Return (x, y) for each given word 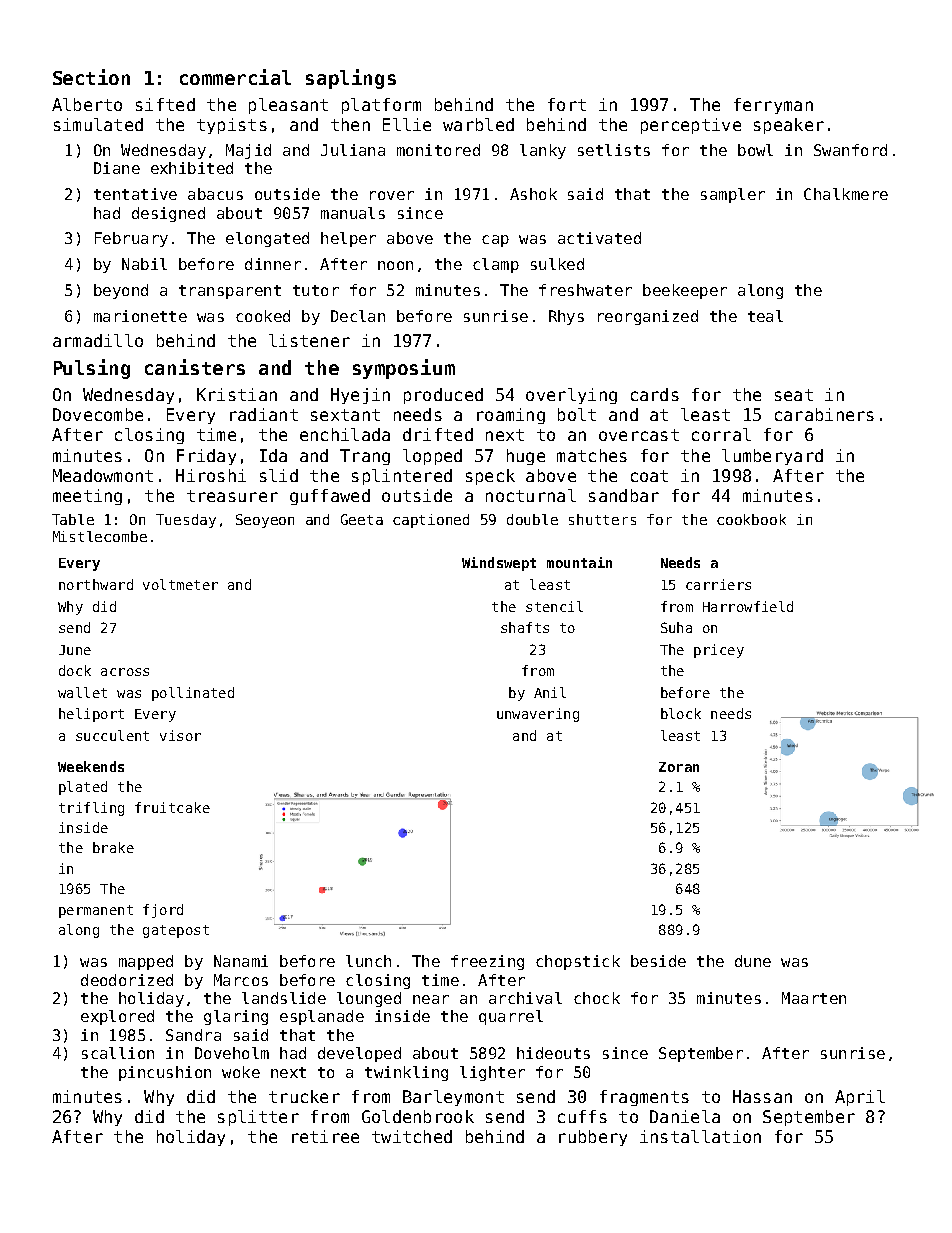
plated (83, 788)
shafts (525, 627)
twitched (412, 1136)
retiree (325, 1136)
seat (794, 395)
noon (395, 265)
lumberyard (772, 457)
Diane (117, 168)
